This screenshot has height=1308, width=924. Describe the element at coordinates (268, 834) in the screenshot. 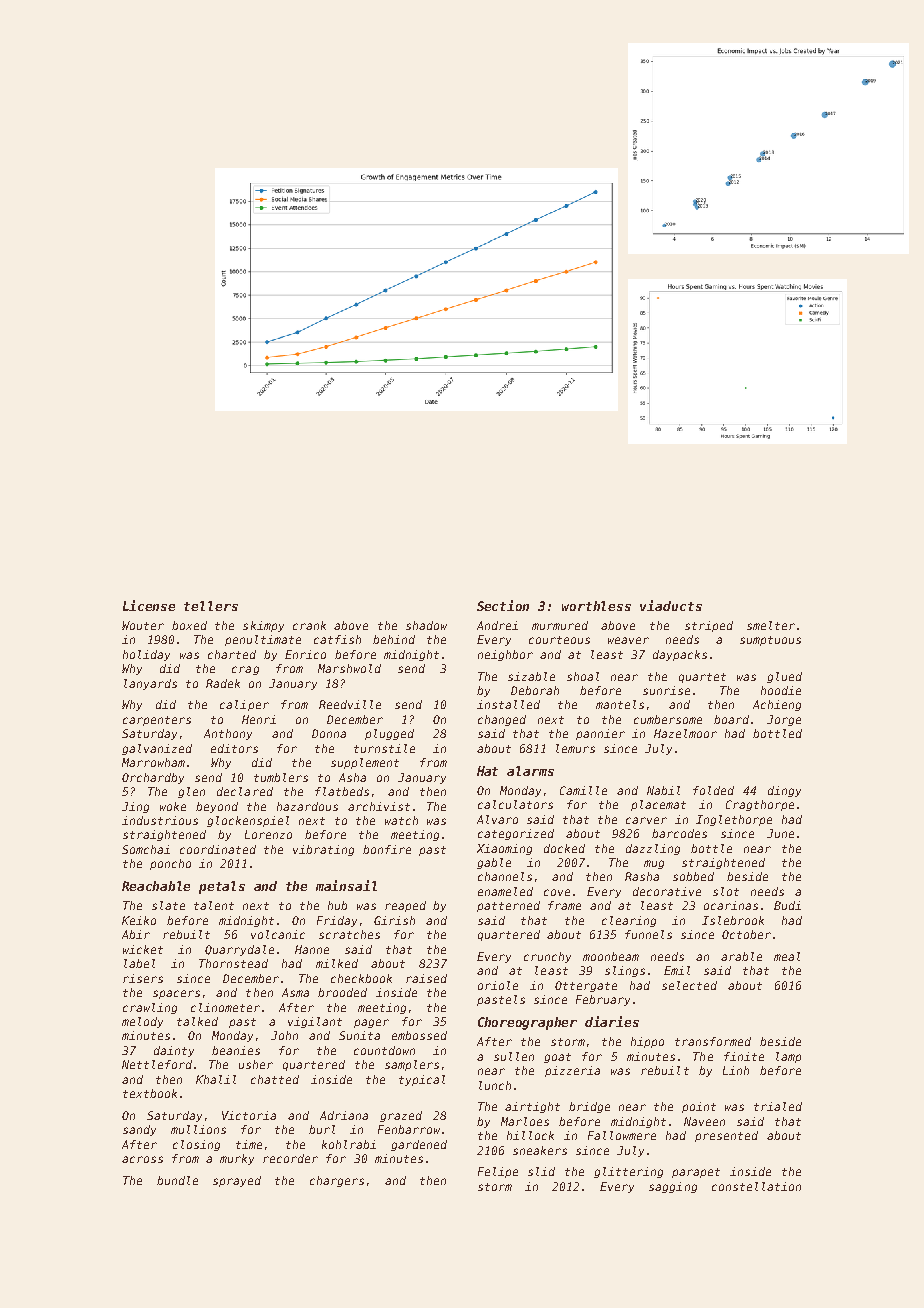

I see `Lorenzo` at that location.
